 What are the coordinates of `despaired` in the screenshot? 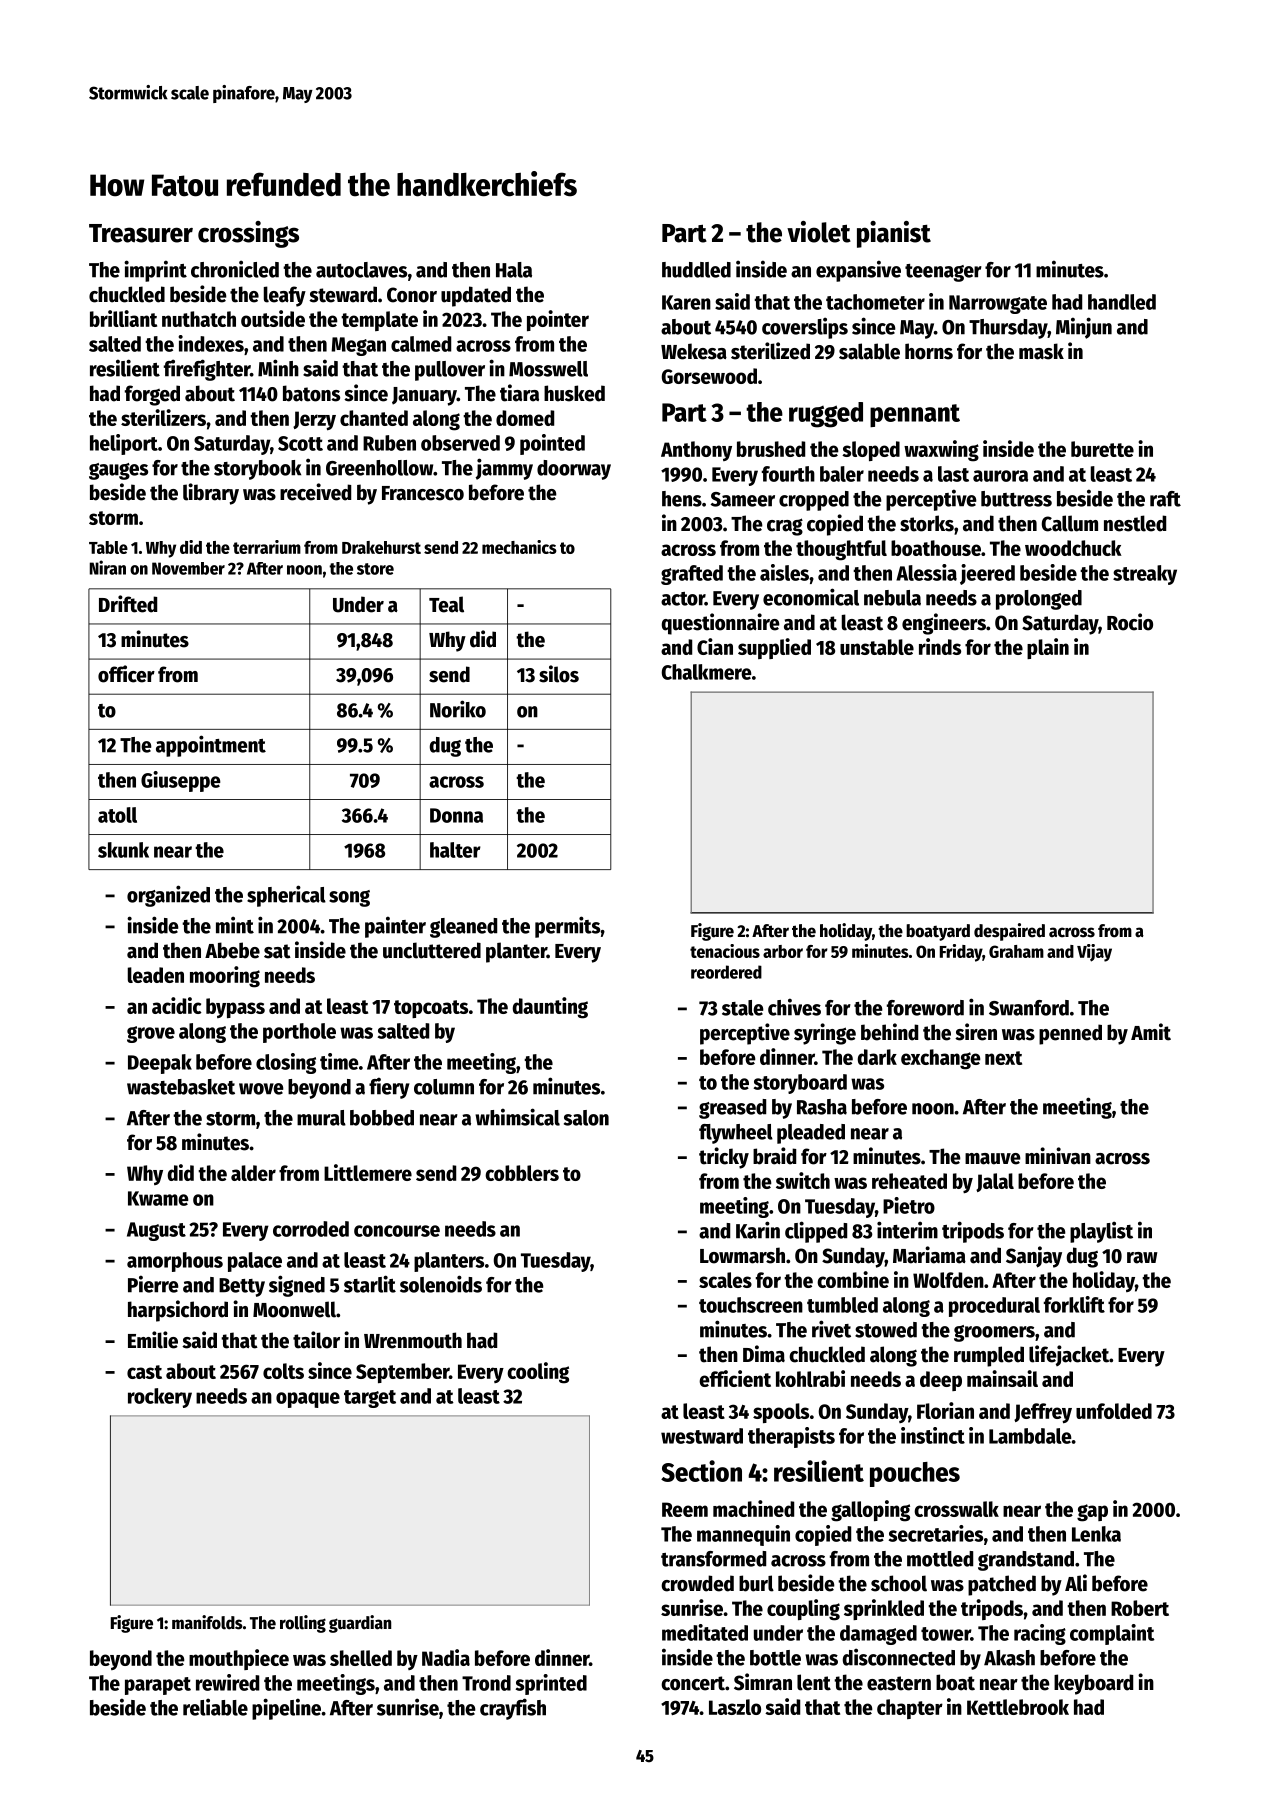 It's located at (1009, 932).
